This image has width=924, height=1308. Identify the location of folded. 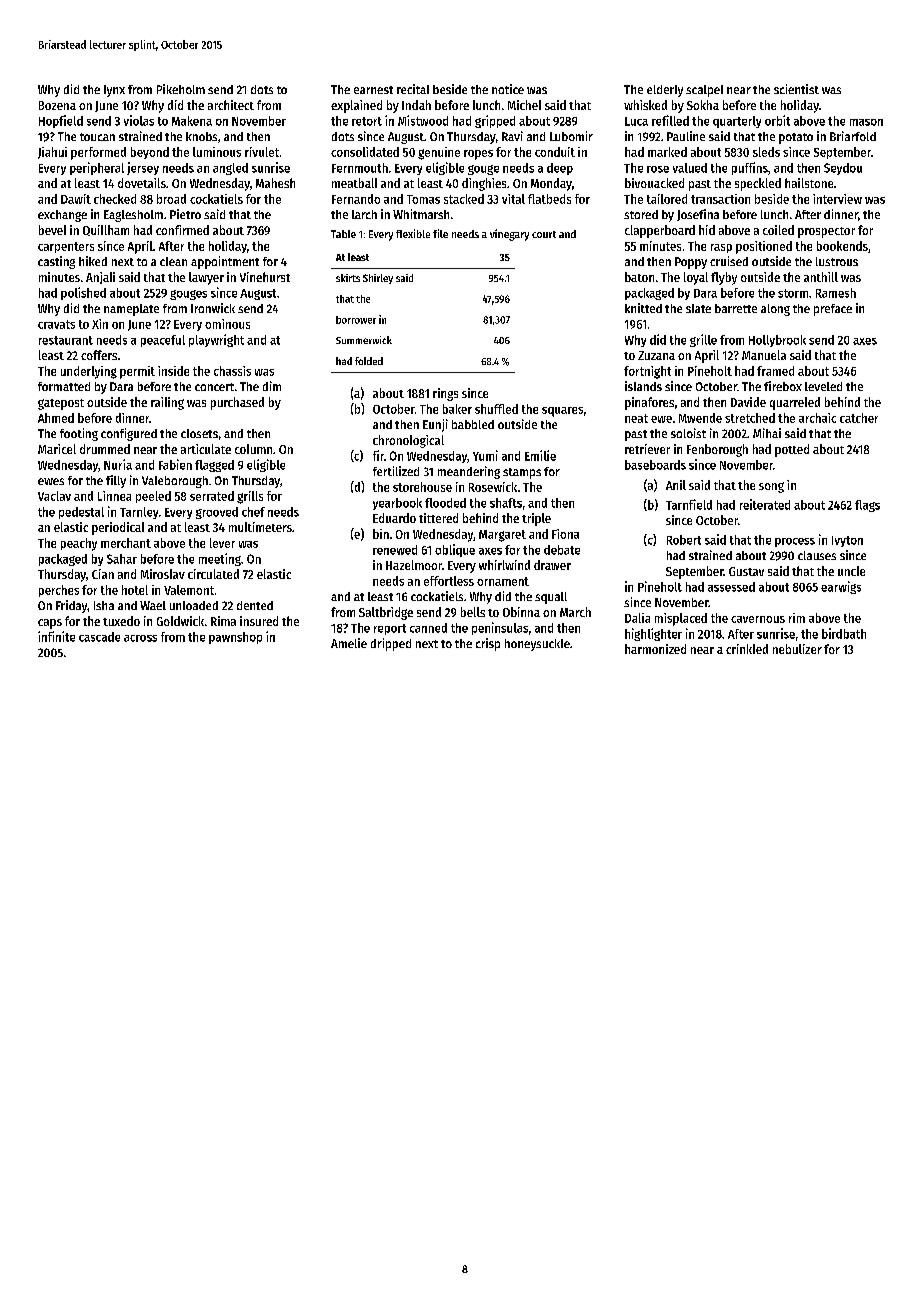
(369, 361).
